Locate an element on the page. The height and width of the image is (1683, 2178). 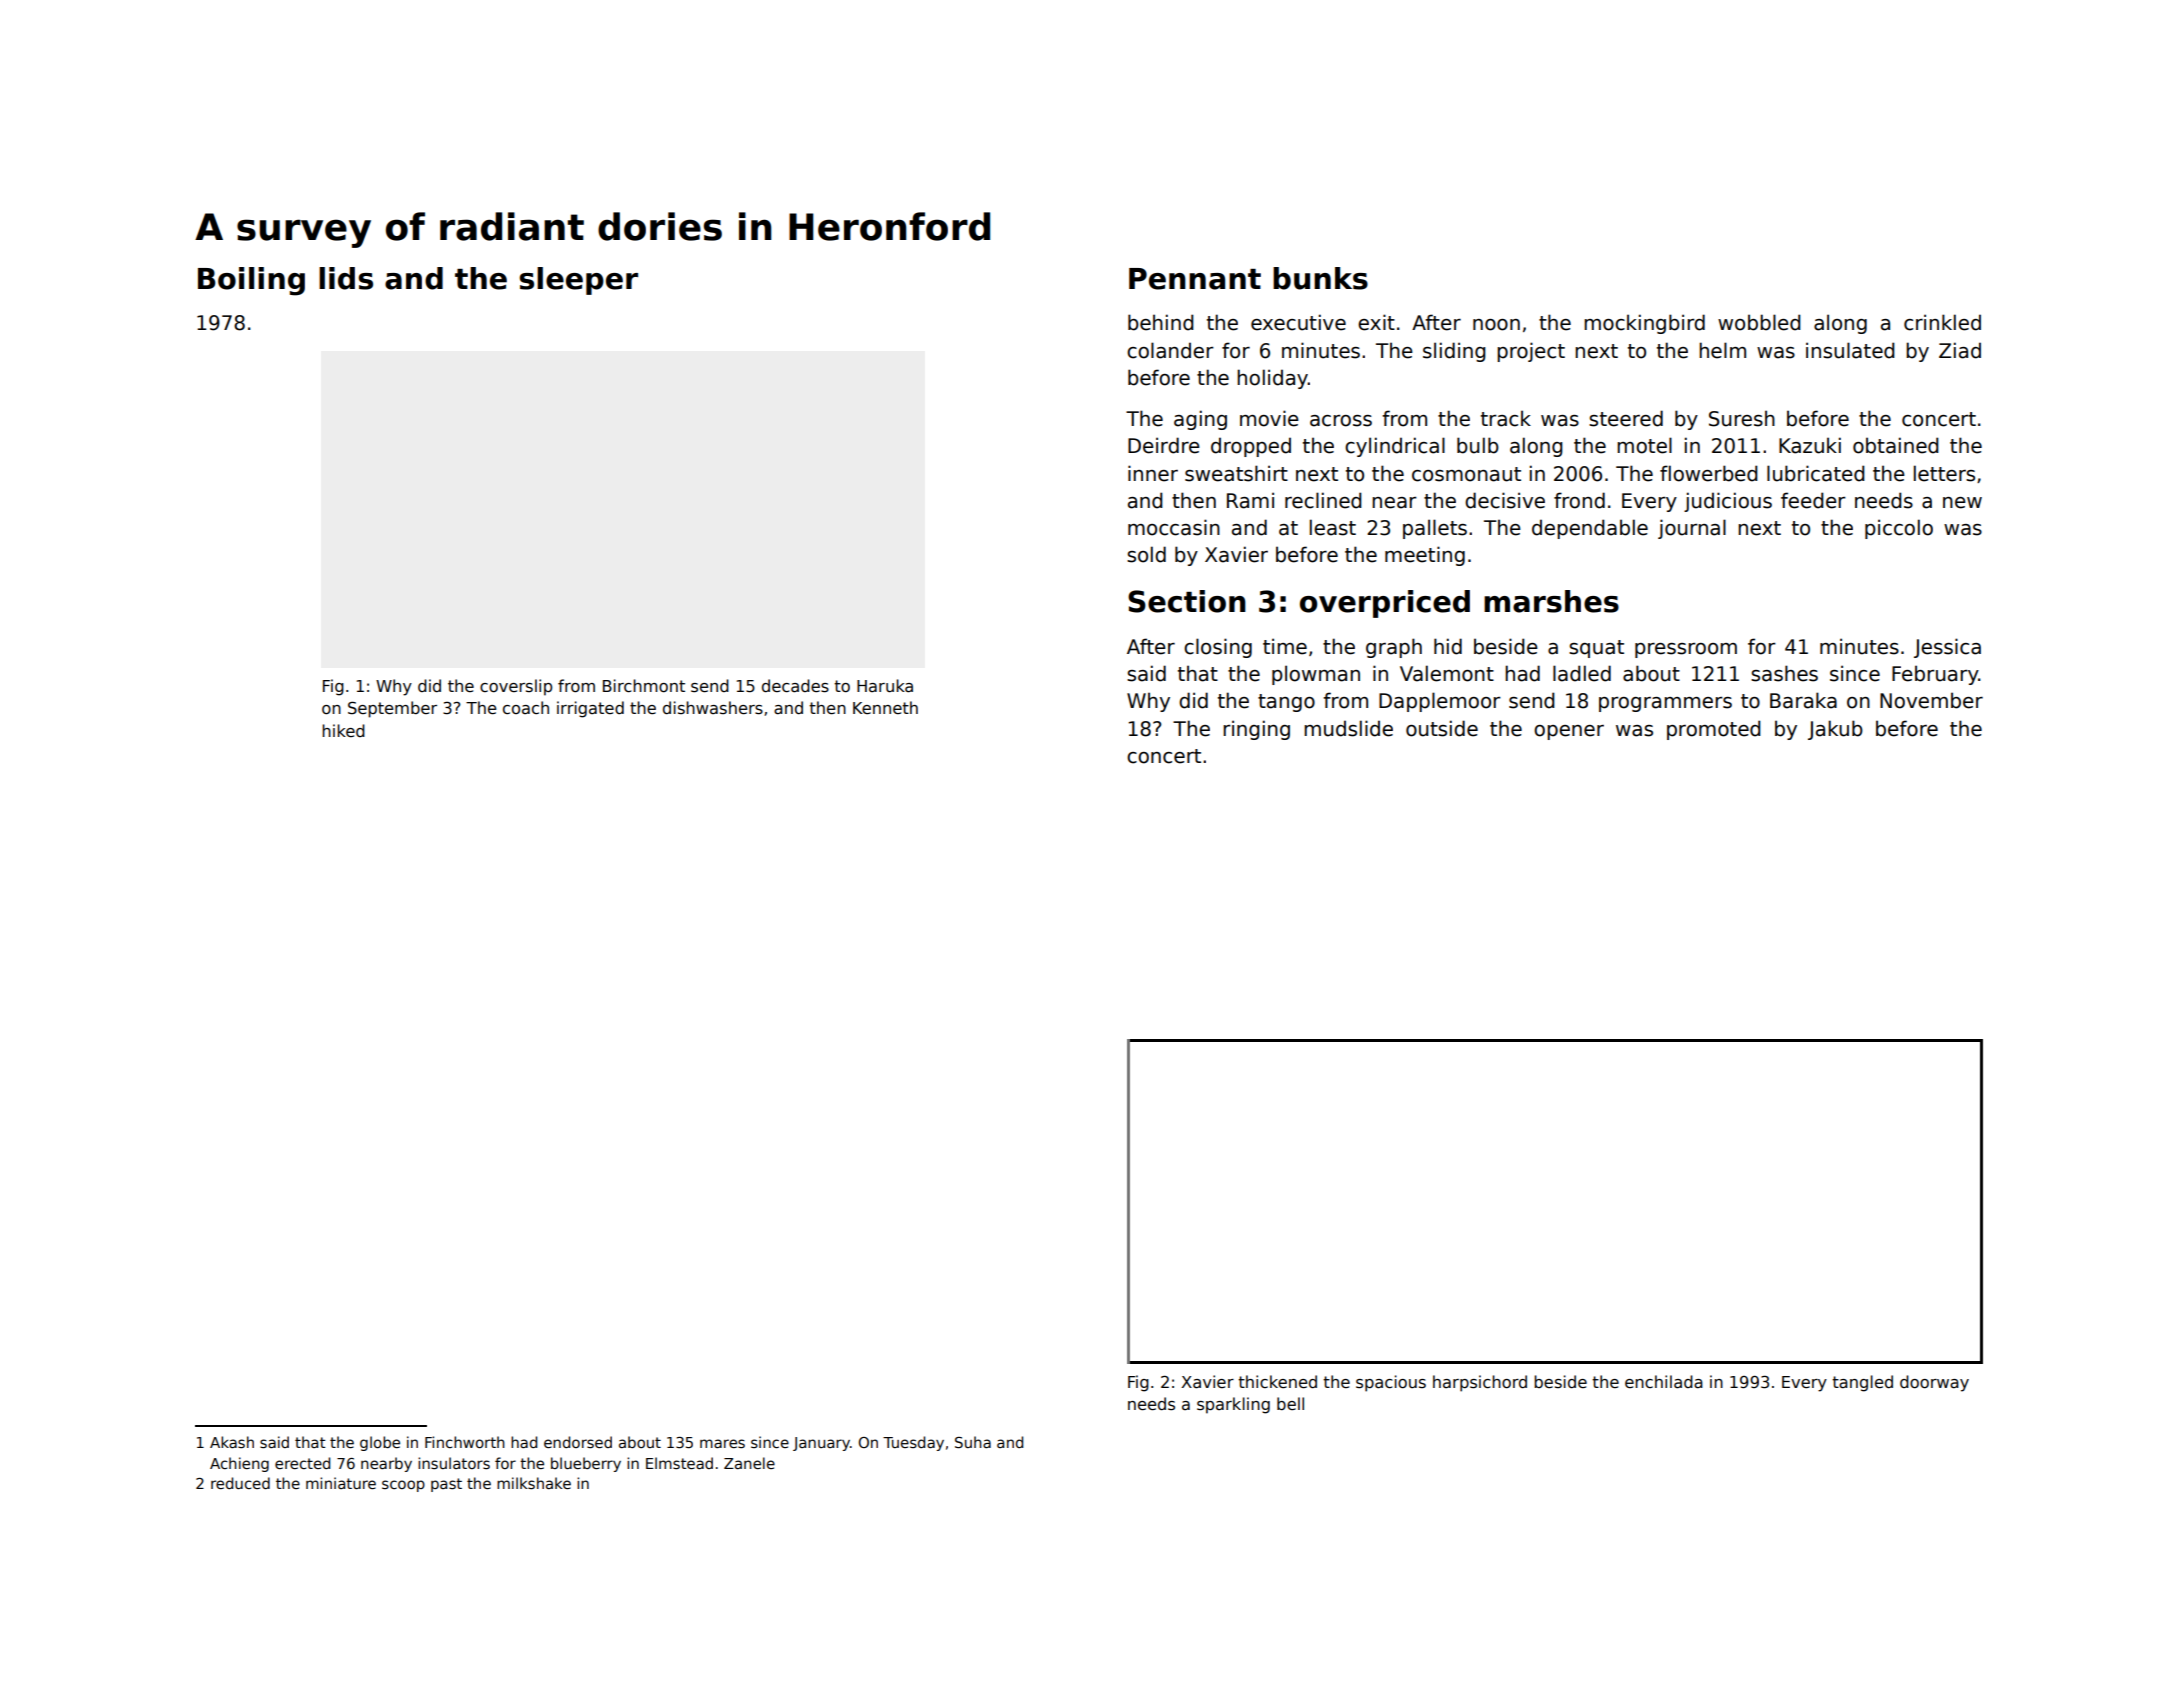
sleeper is located at coordinates (578, 281).
